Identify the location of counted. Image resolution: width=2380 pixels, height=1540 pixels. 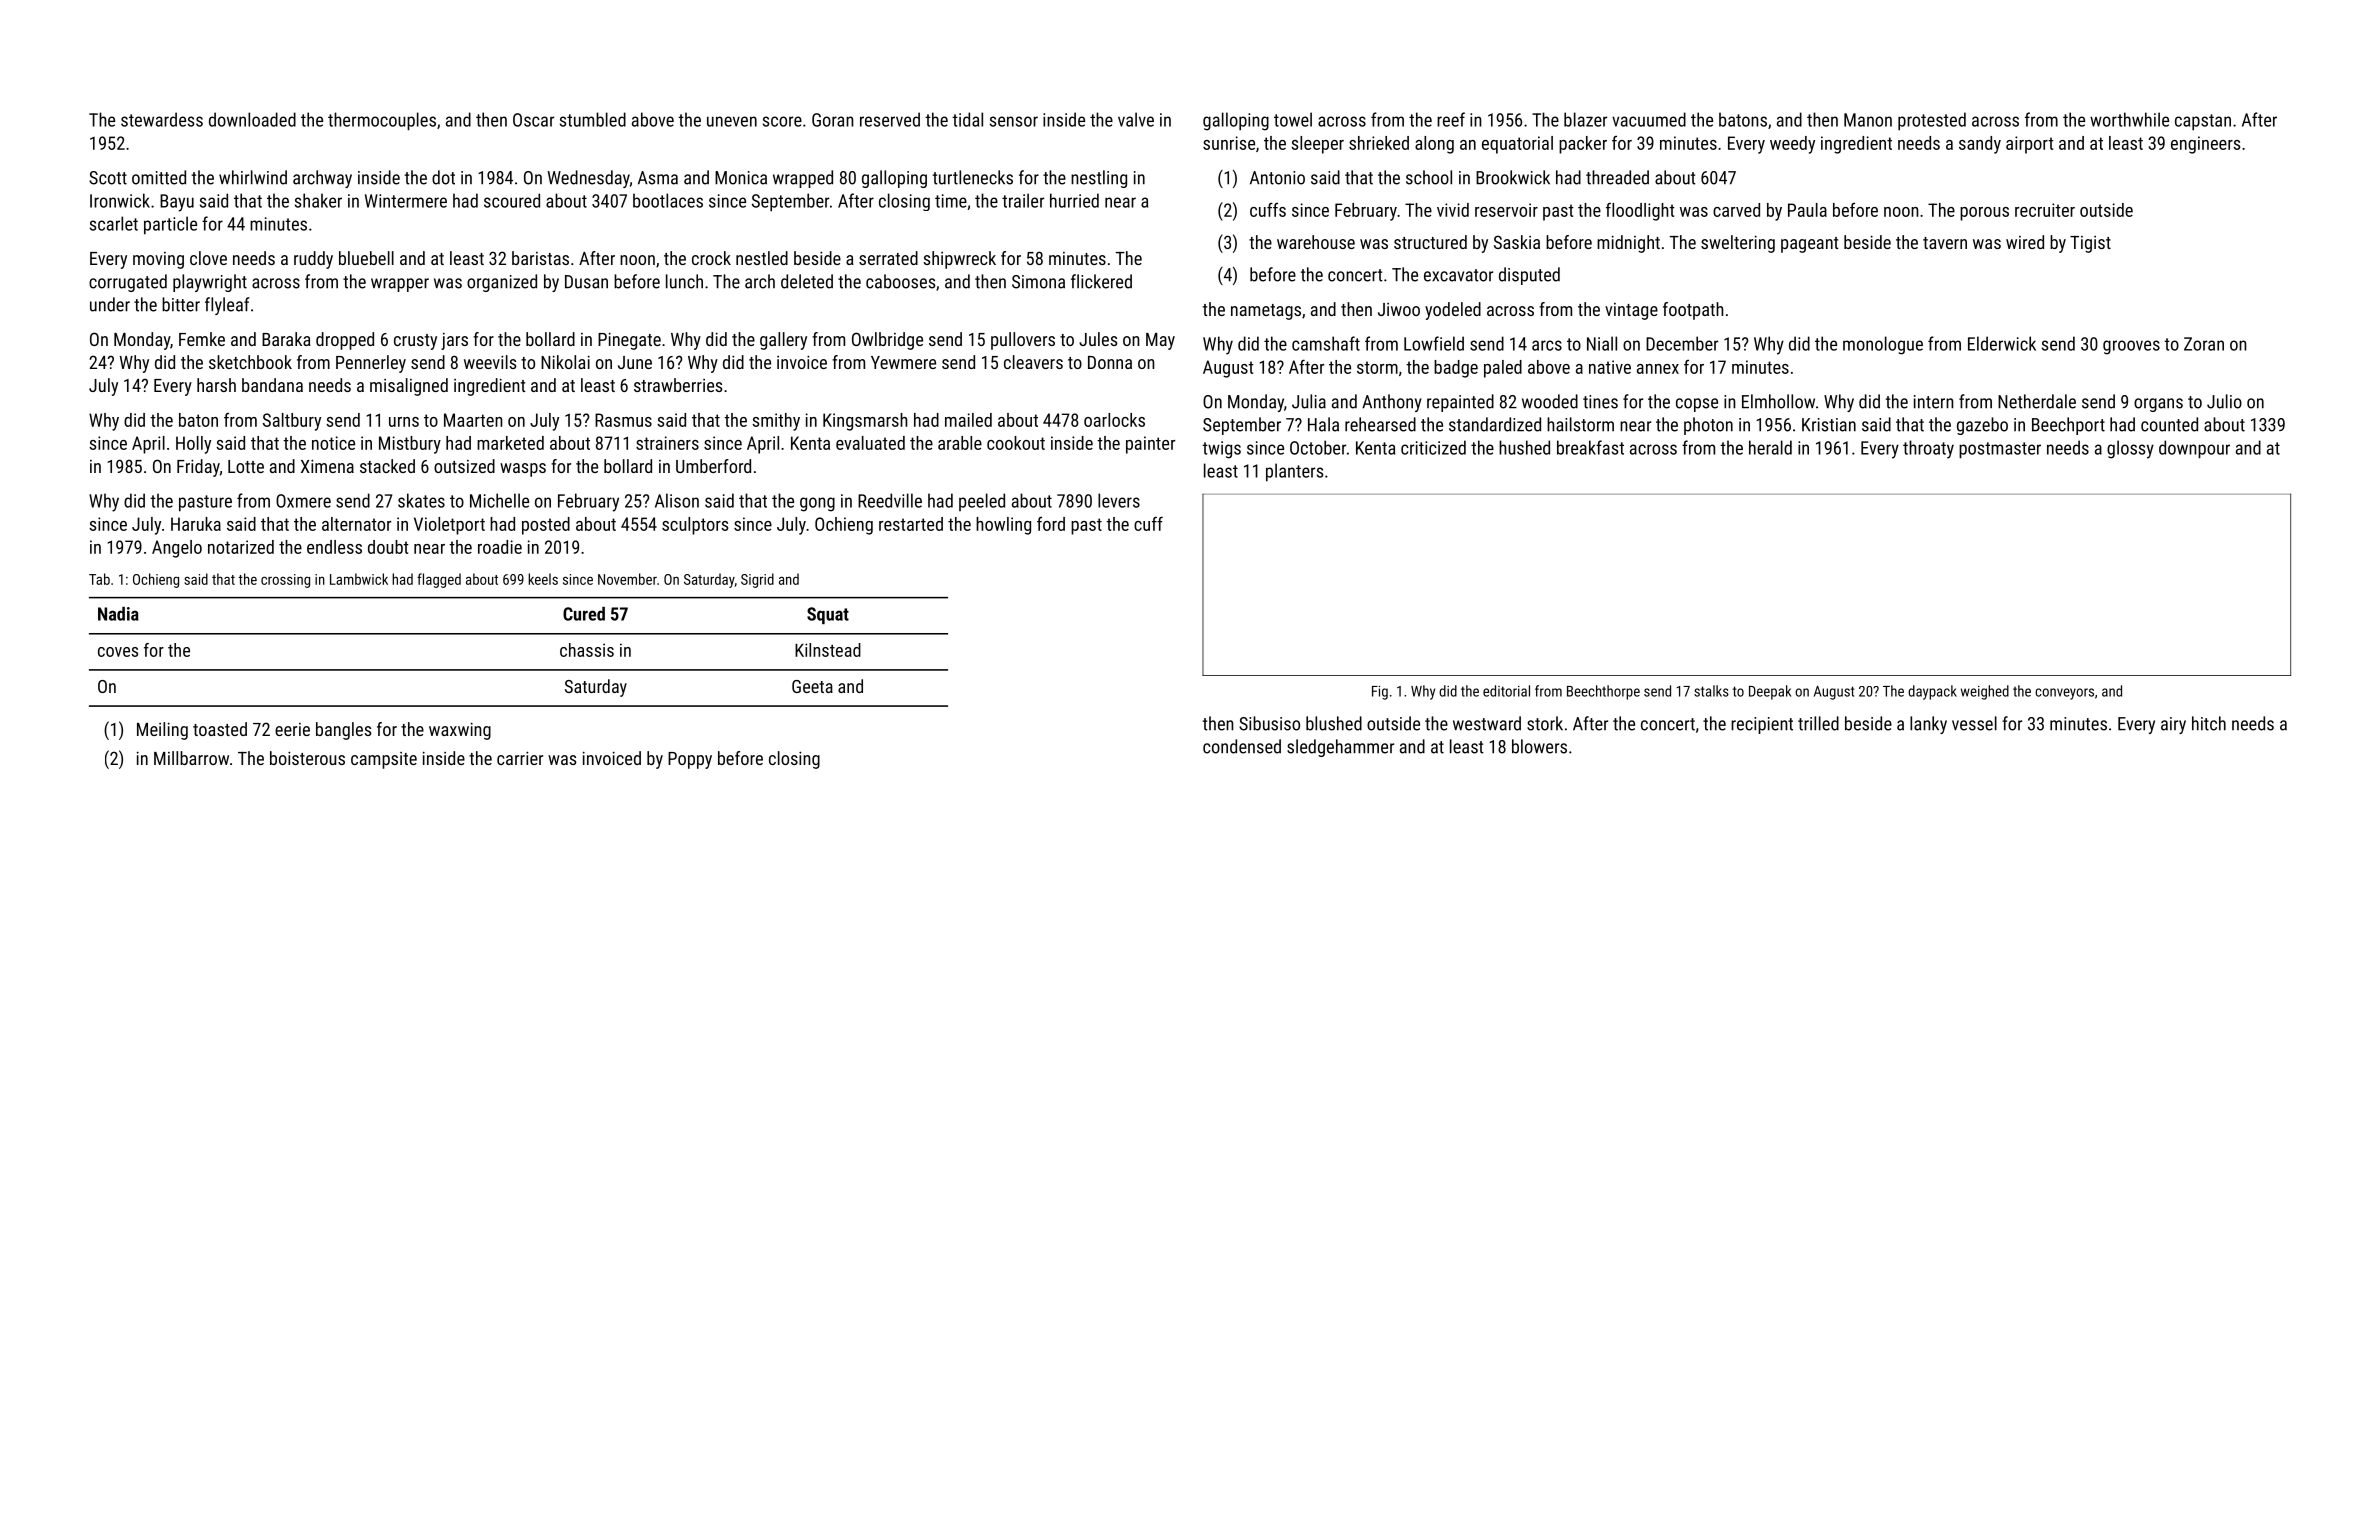
(2169, 424).
